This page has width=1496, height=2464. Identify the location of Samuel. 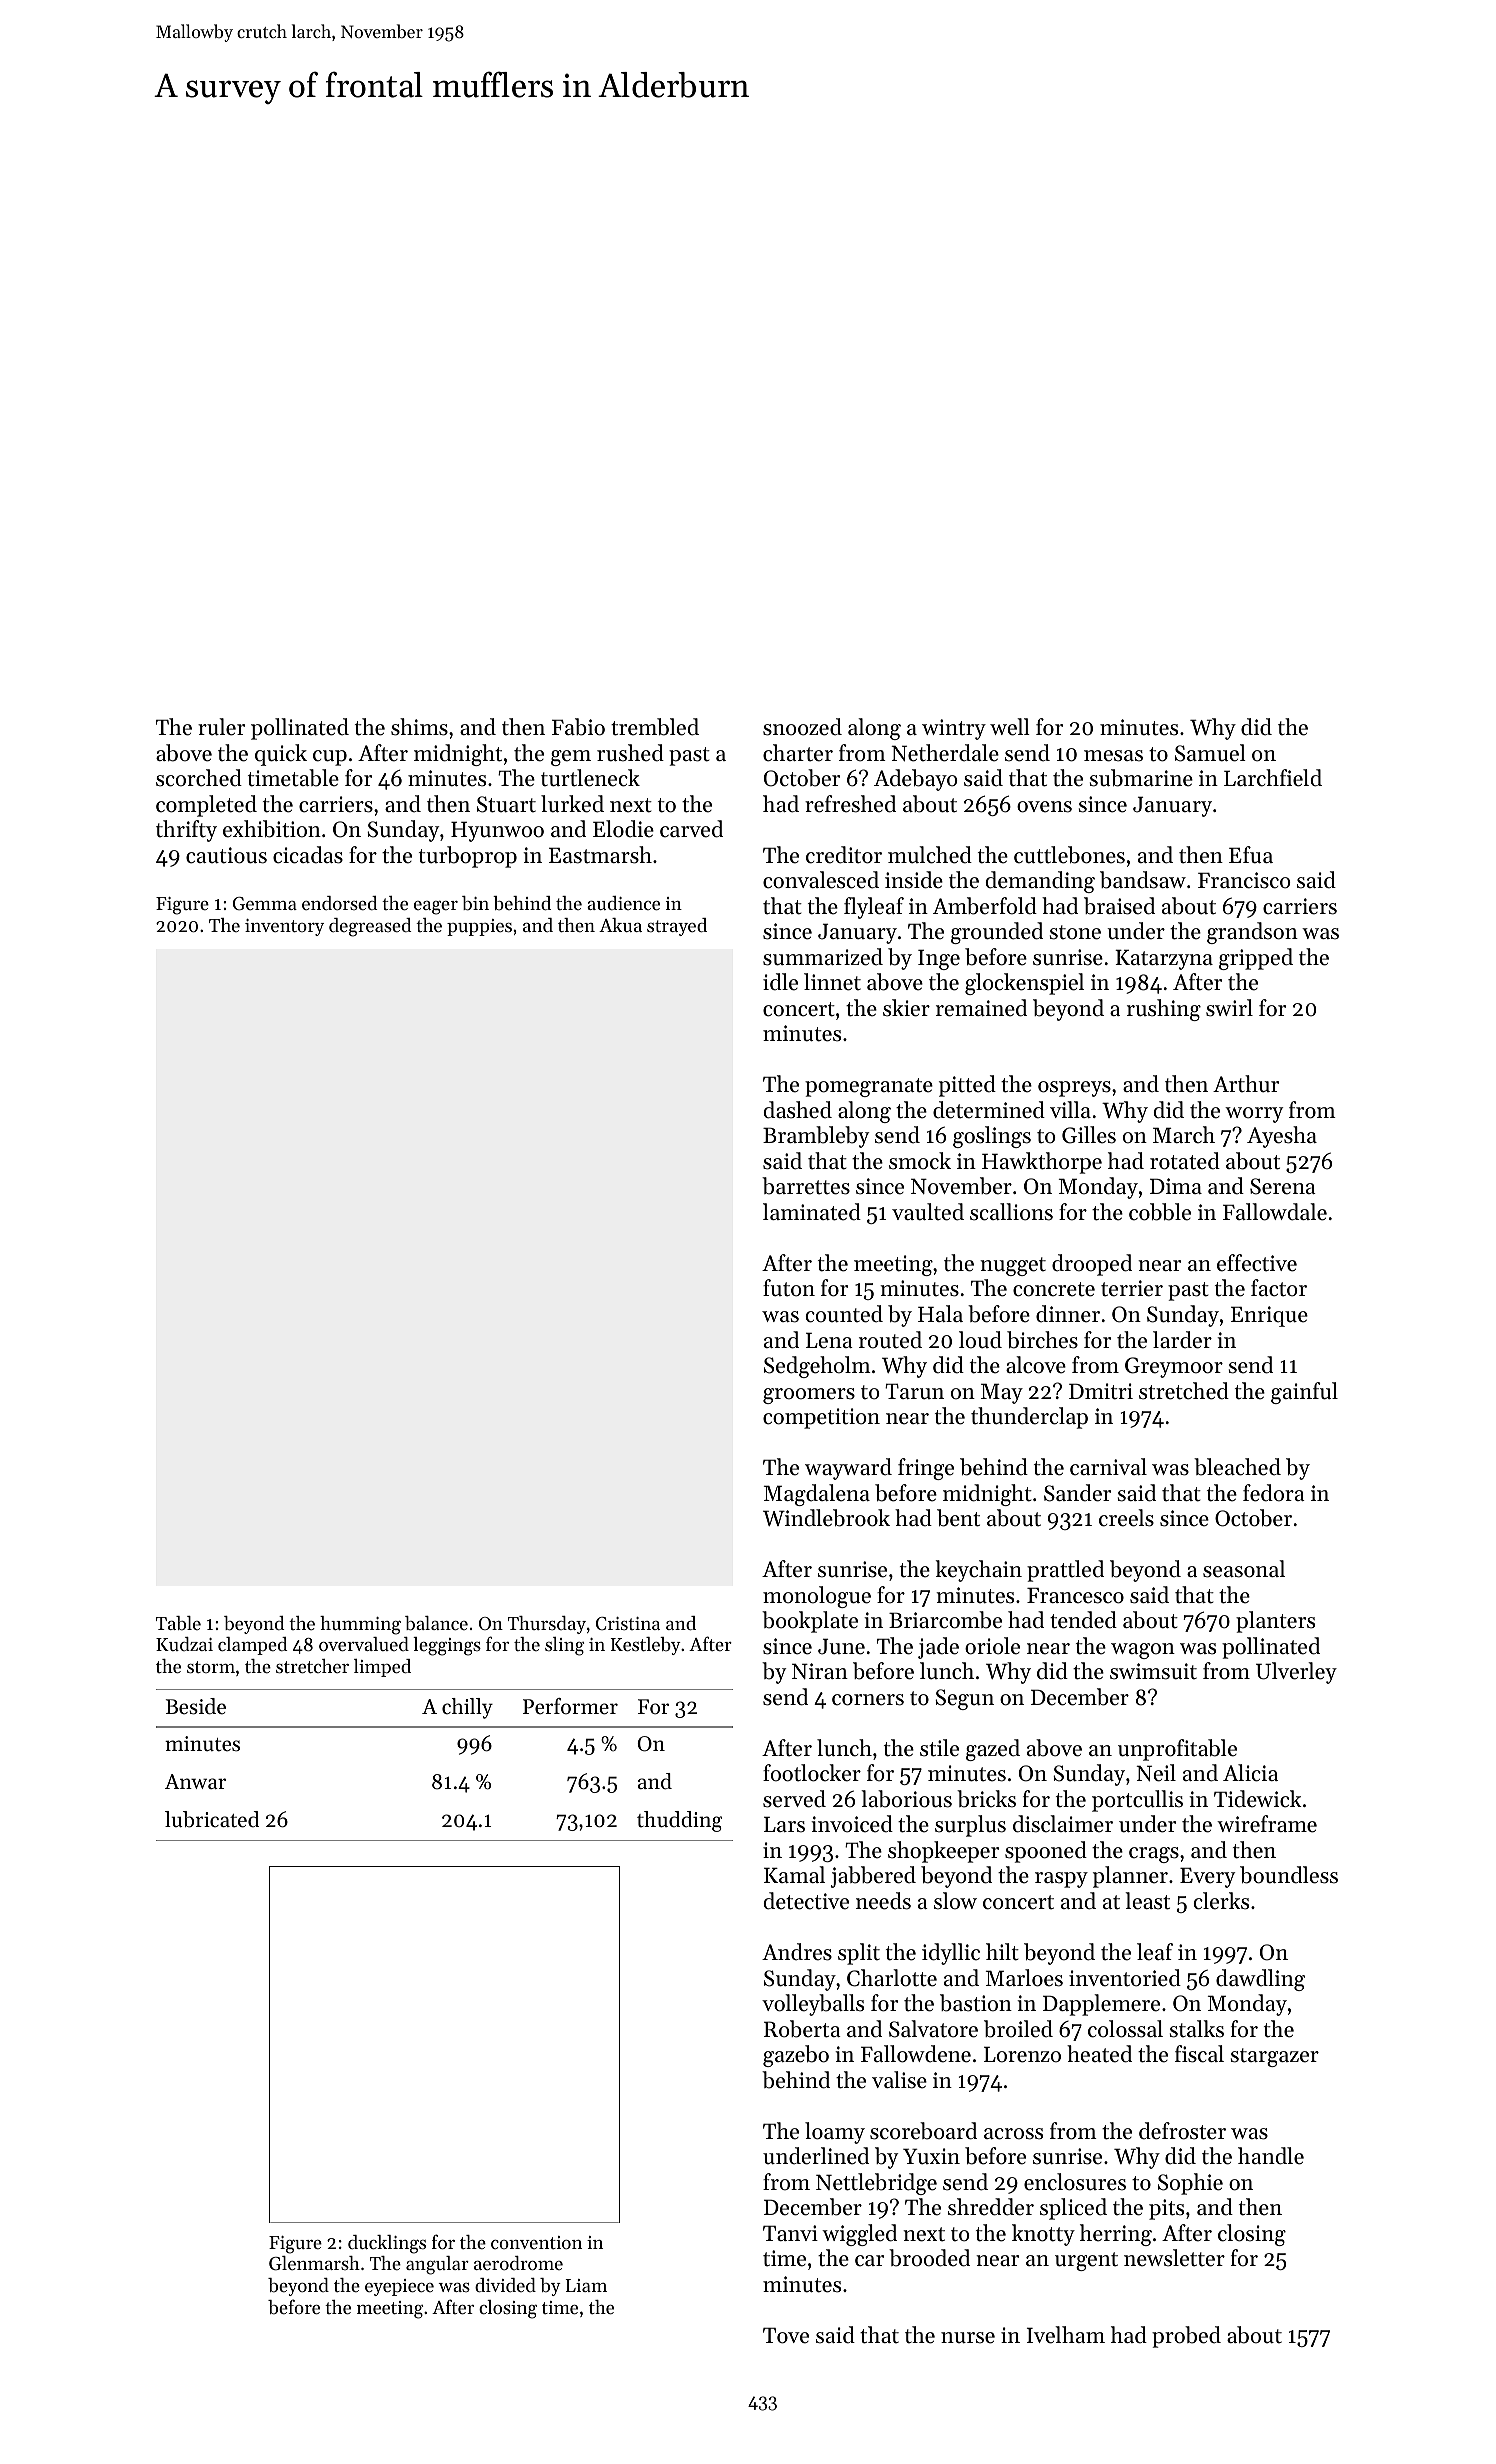
(1210, 753).
